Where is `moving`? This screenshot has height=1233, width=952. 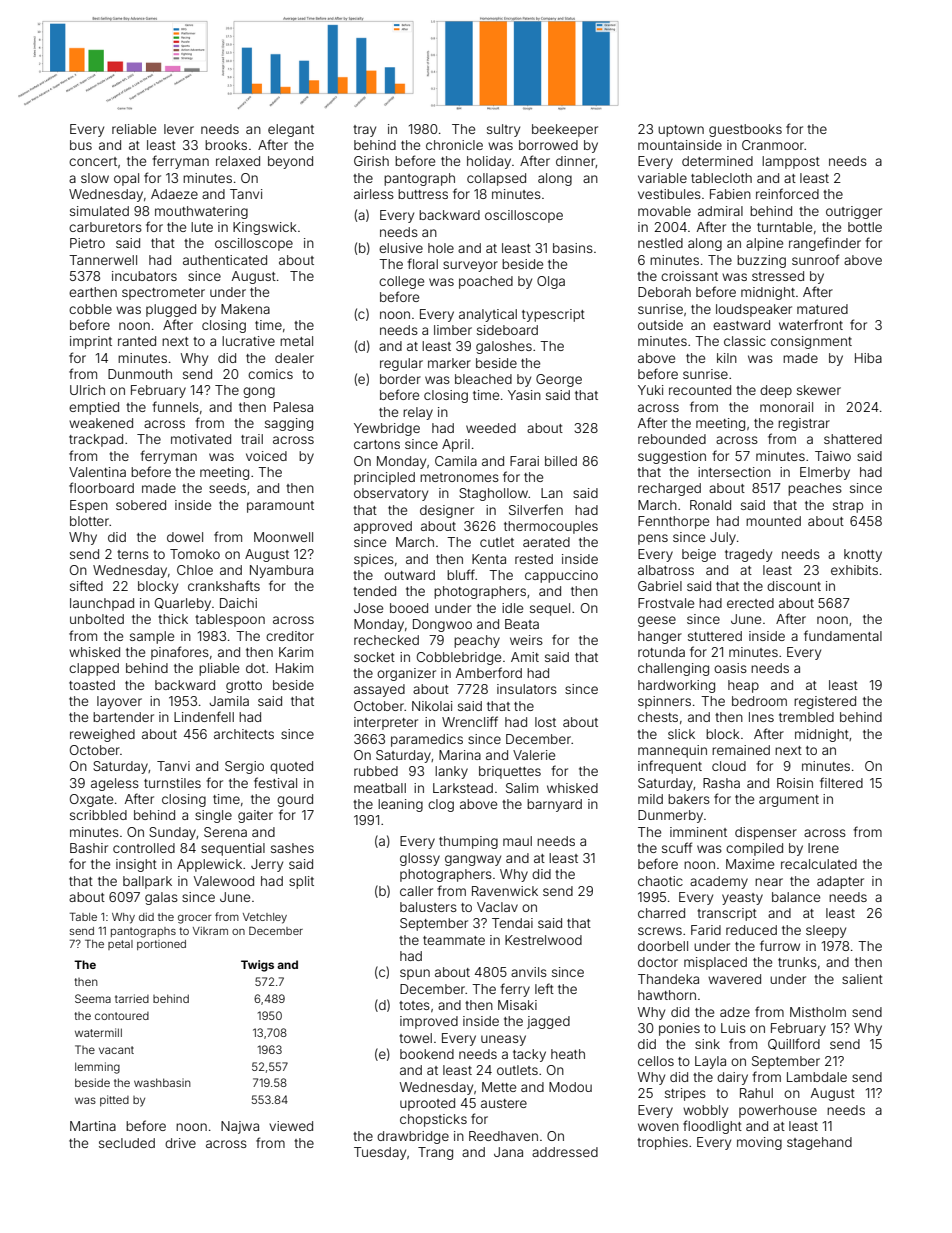
moving is located at coordinates (759, 1143).
